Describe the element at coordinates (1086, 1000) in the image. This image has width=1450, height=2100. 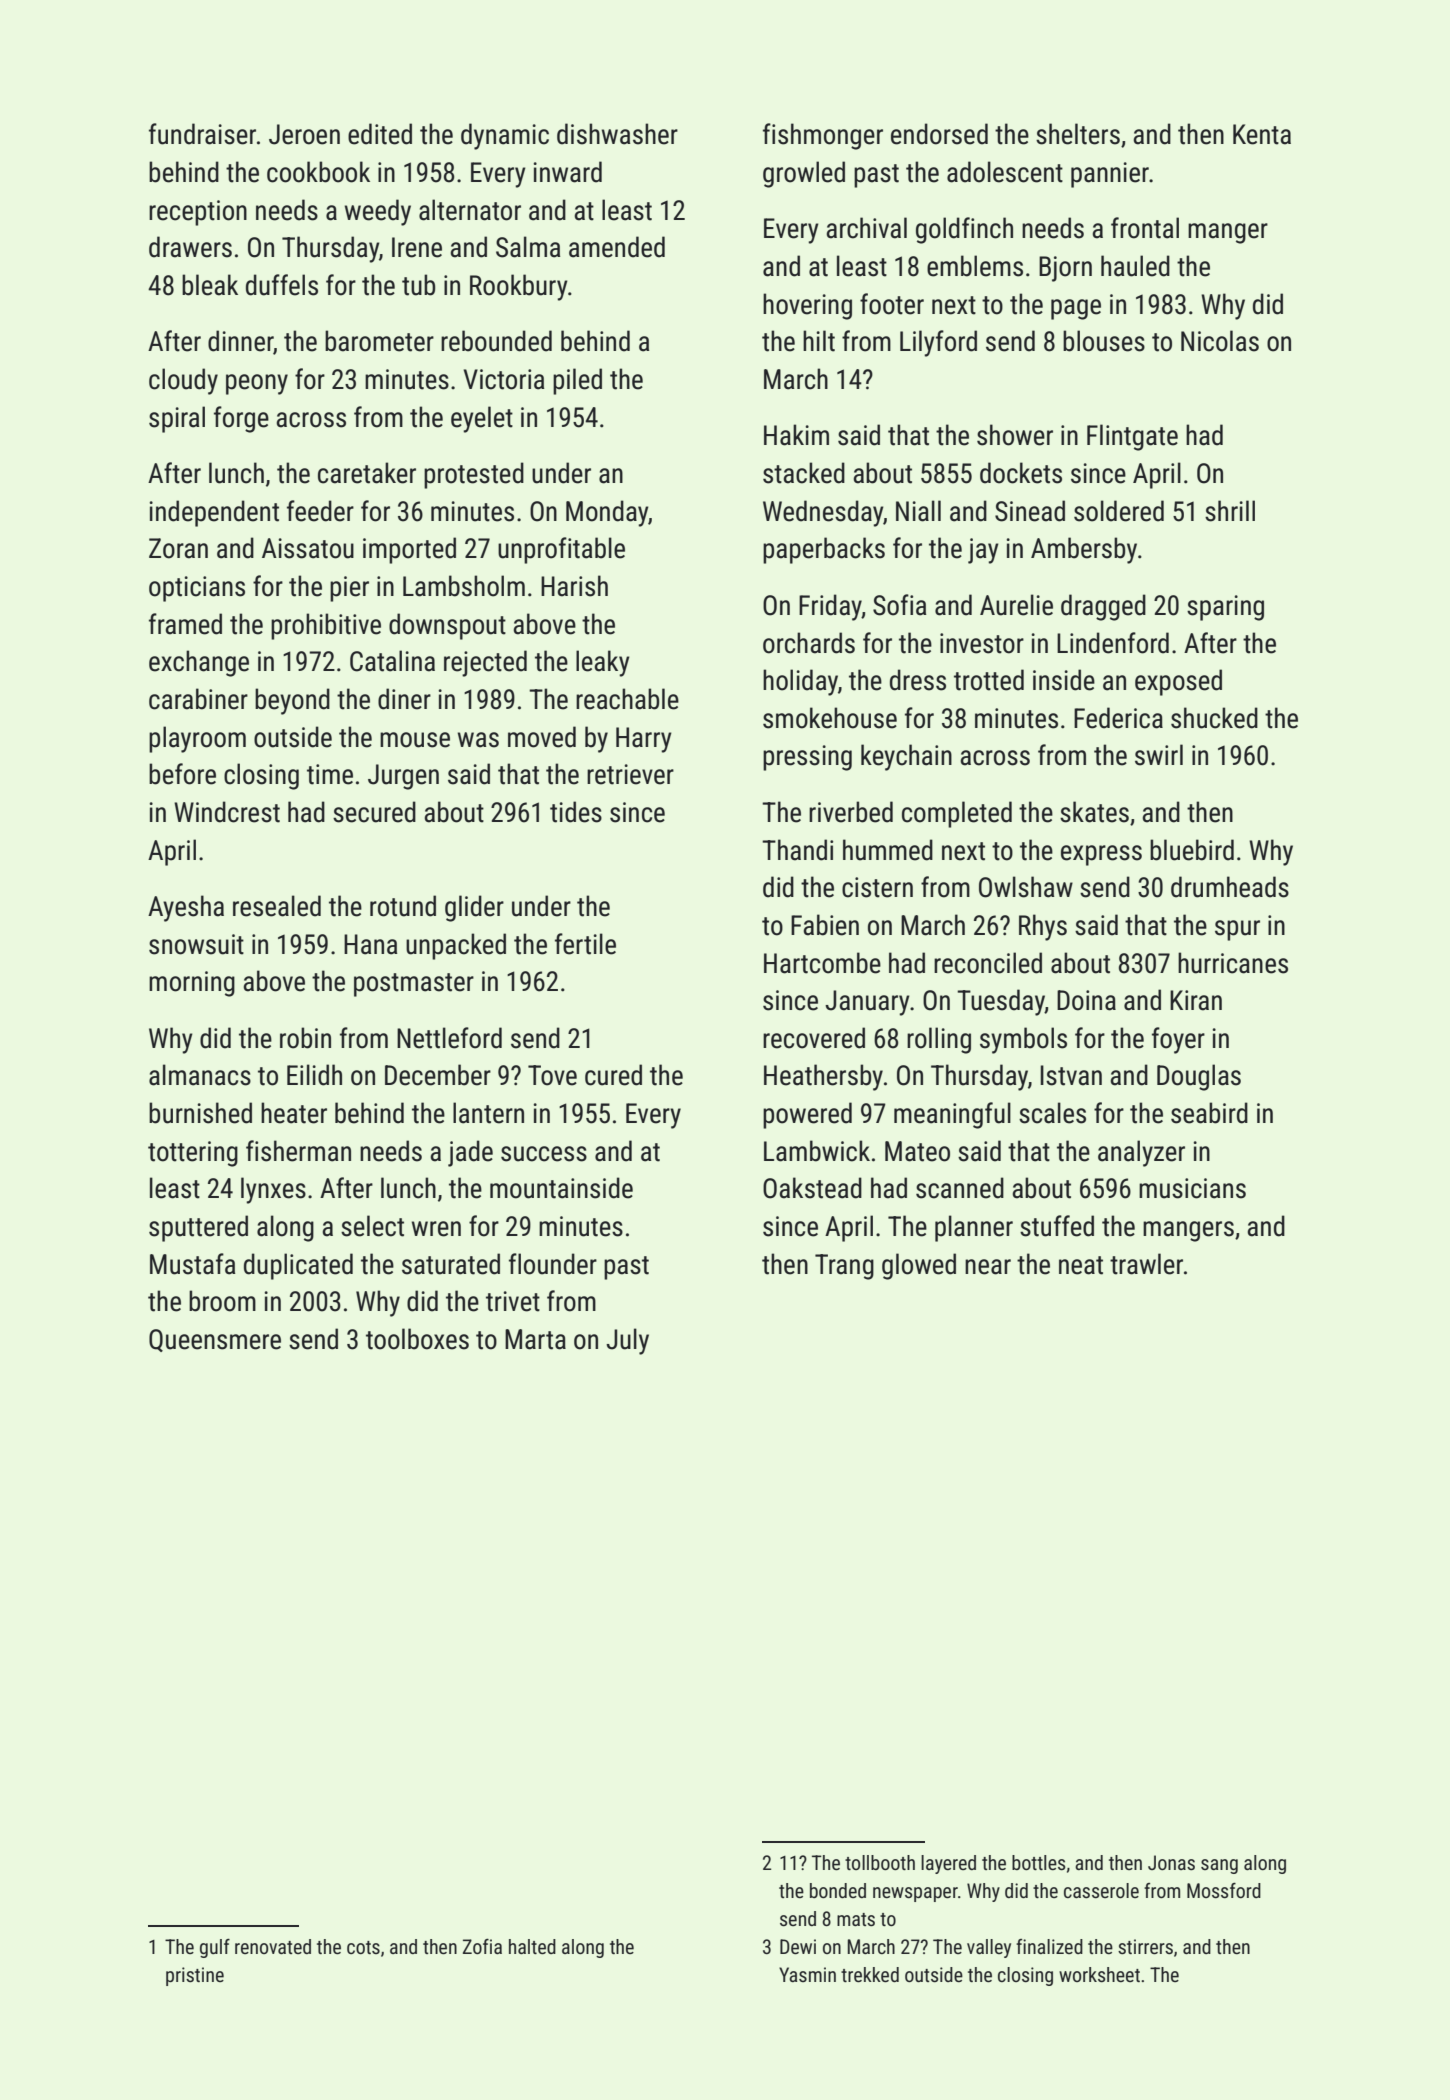
I see `Doina` at that location.
